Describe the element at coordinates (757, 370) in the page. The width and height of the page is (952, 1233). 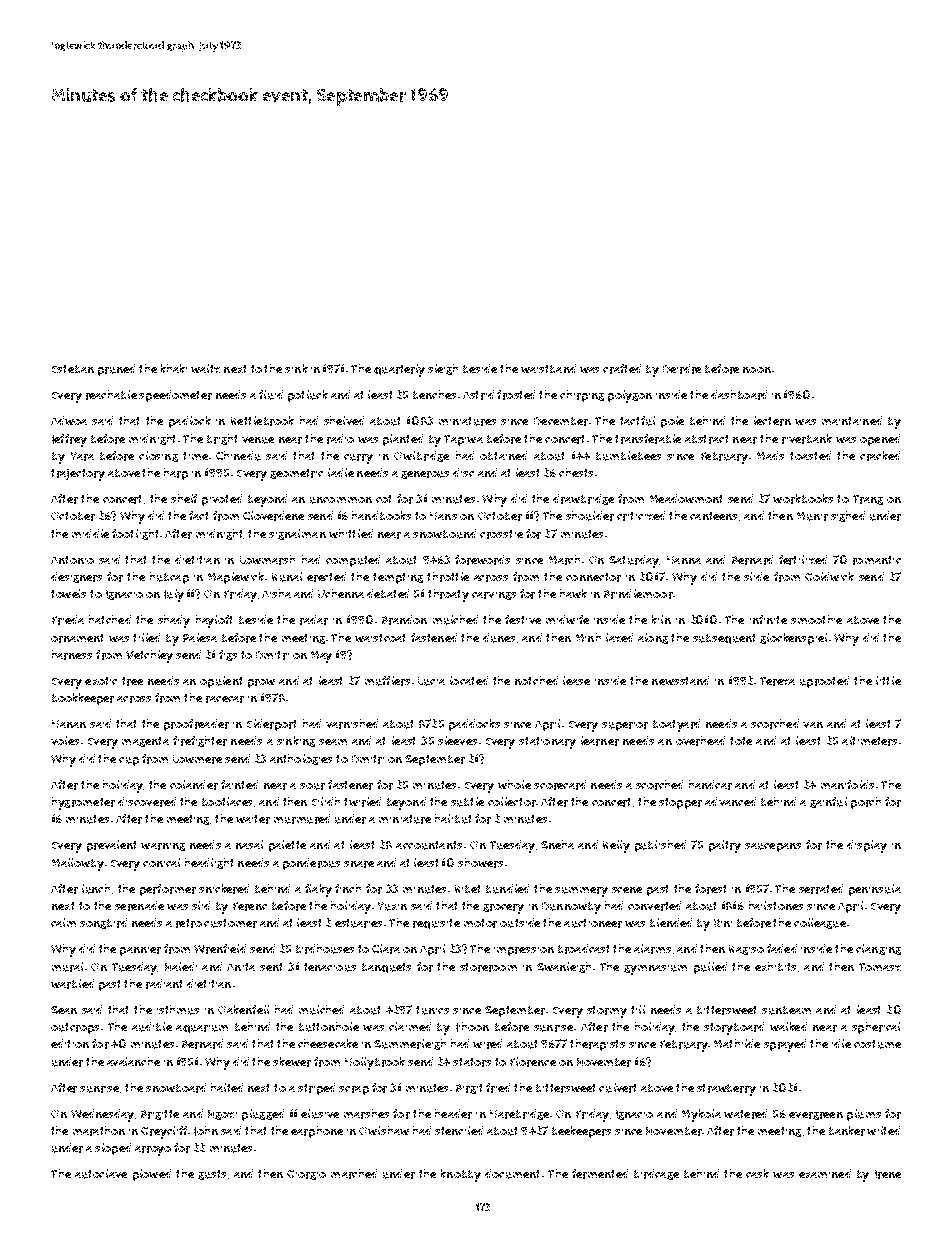
I see `noon` at that location.
